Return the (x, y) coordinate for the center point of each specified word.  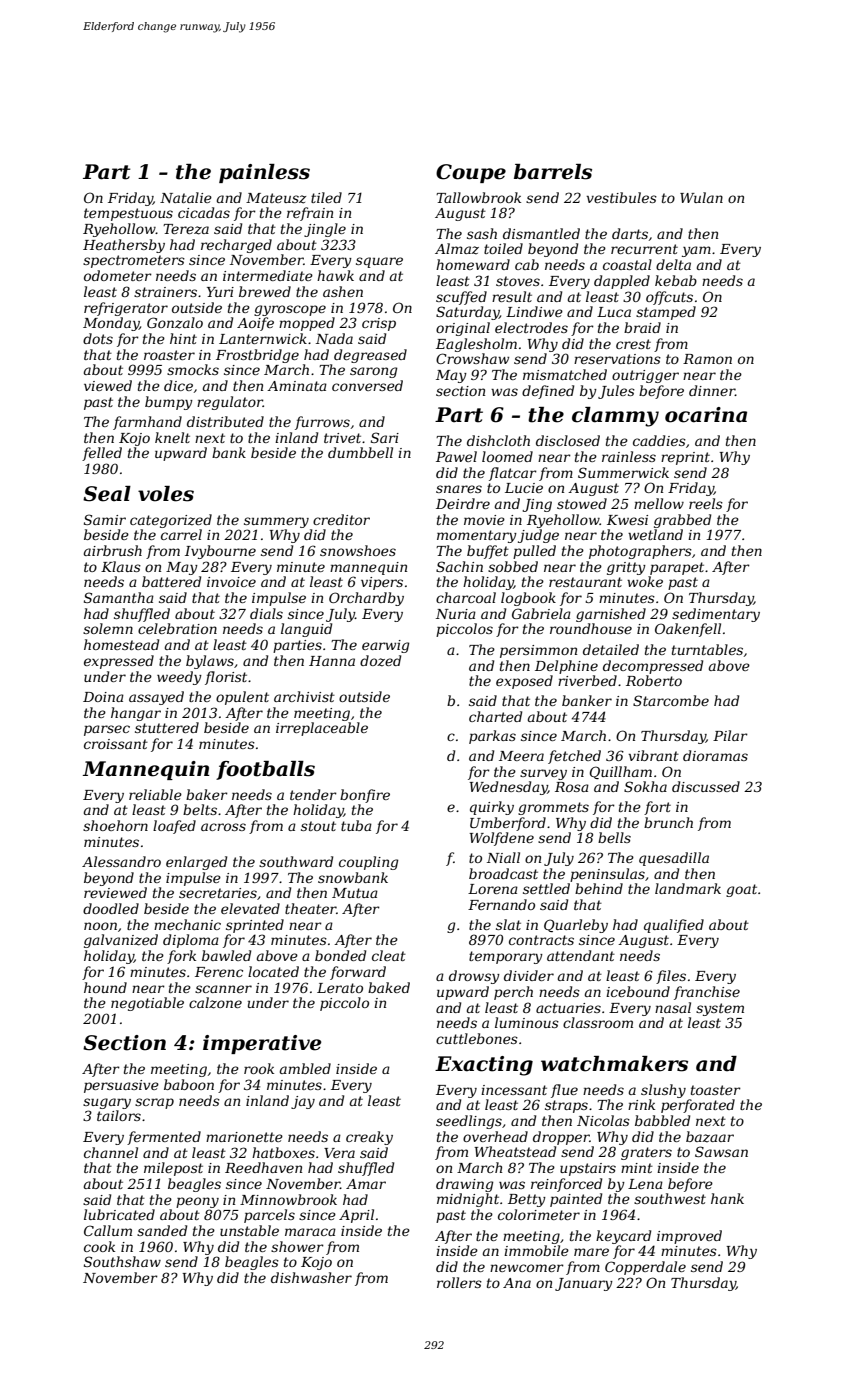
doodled (111, 908)
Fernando (501, 904)
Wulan (701, 197)
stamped (666, 313)
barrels (553, 172)
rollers (459, 1282)
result (512, 296)
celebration (177, 628)
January (584, 1284)
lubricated (119, 1214)
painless (264, 173)
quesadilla (674, 859)
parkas (492, 737)
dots (98, 338)
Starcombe (671, 700)
